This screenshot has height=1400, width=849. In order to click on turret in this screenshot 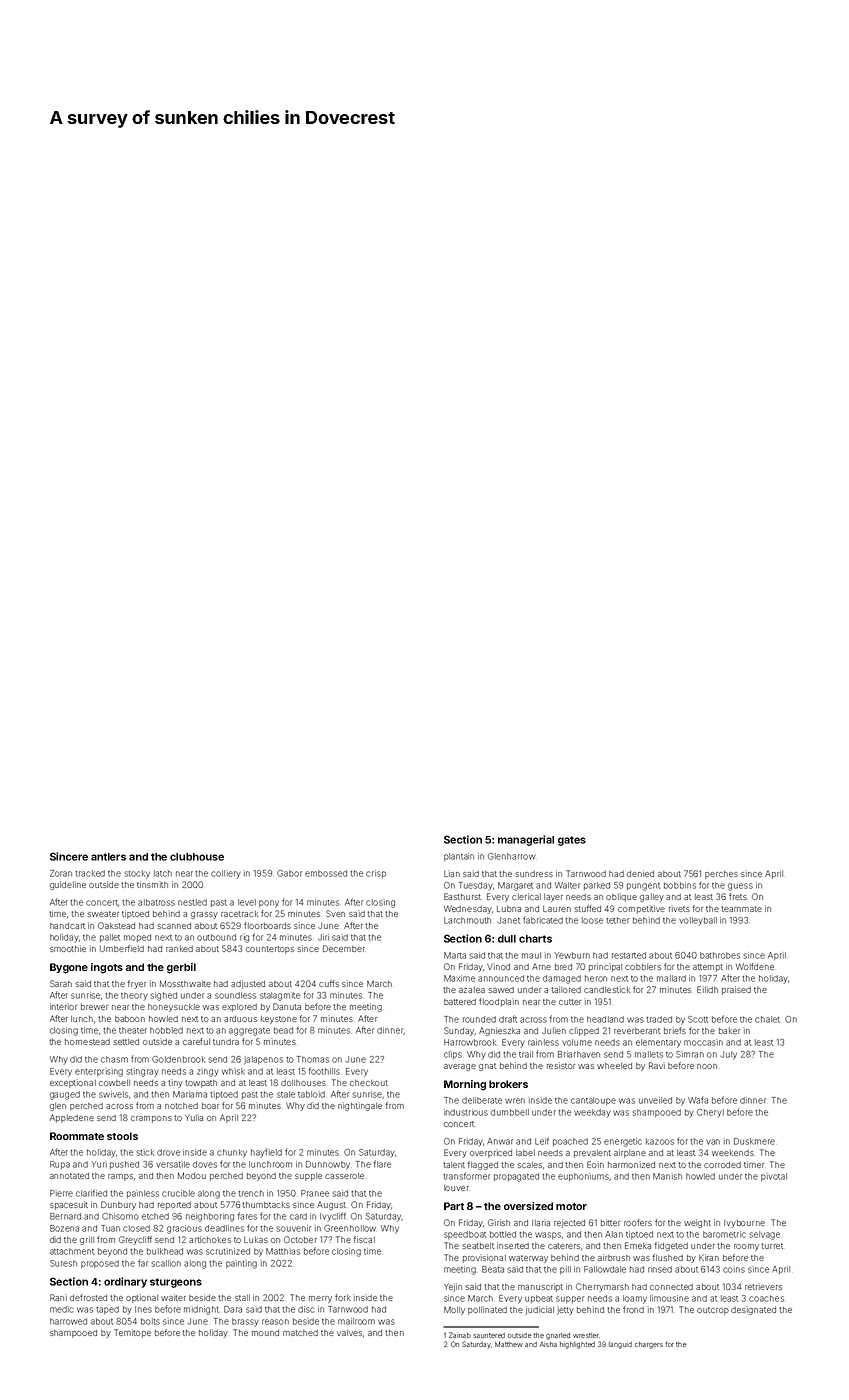, I will do `click(772, 1246)`.
